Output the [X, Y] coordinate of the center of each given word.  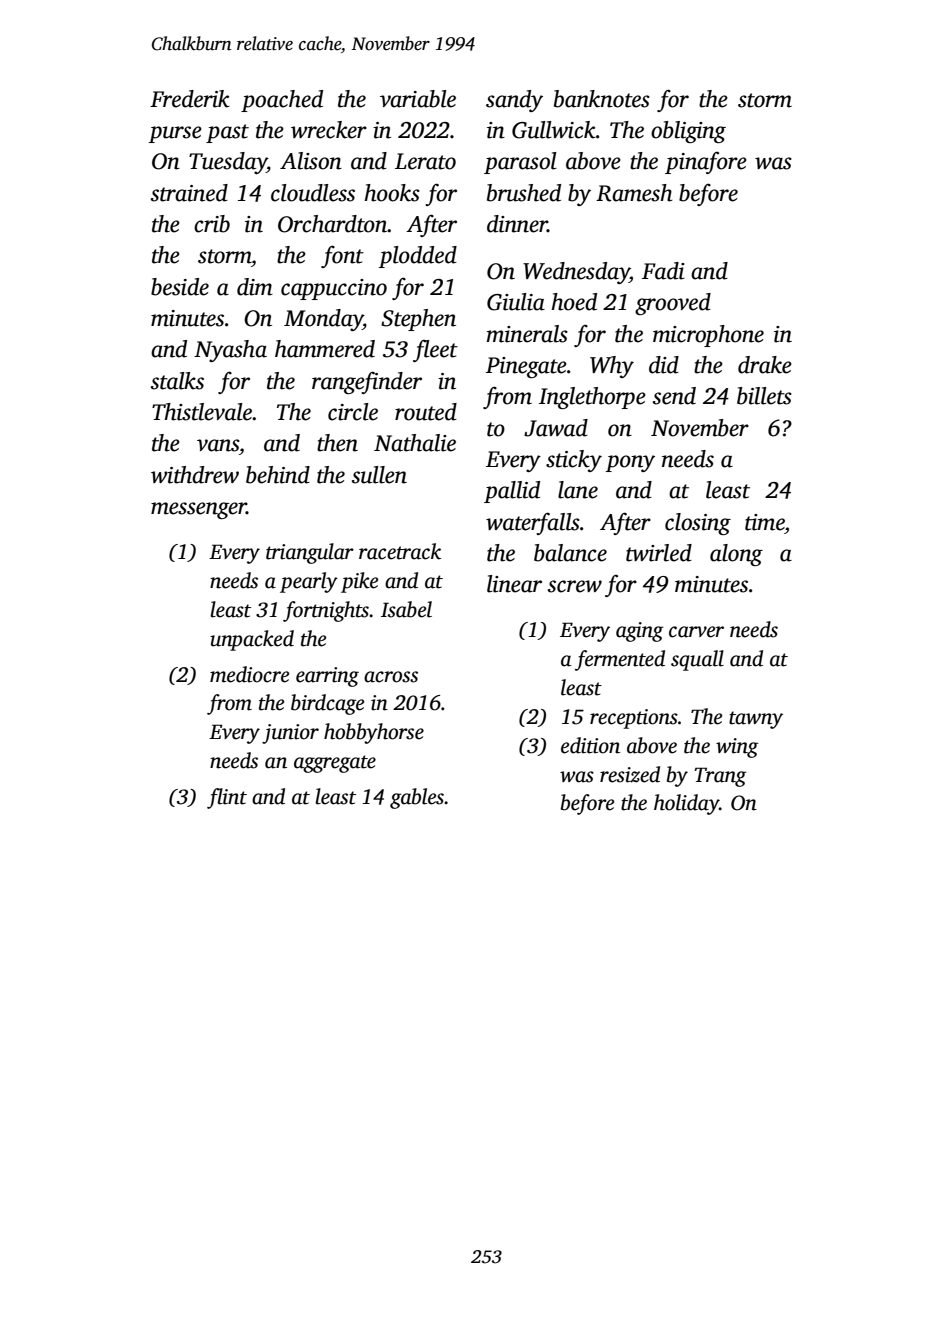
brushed [524, 193]
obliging [688, 132]
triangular [310, 553]
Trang [720, 777]
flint [227, 798]
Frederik [190, 99]
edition [590, 745]
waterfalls [533, 523]
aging [640, 632]
